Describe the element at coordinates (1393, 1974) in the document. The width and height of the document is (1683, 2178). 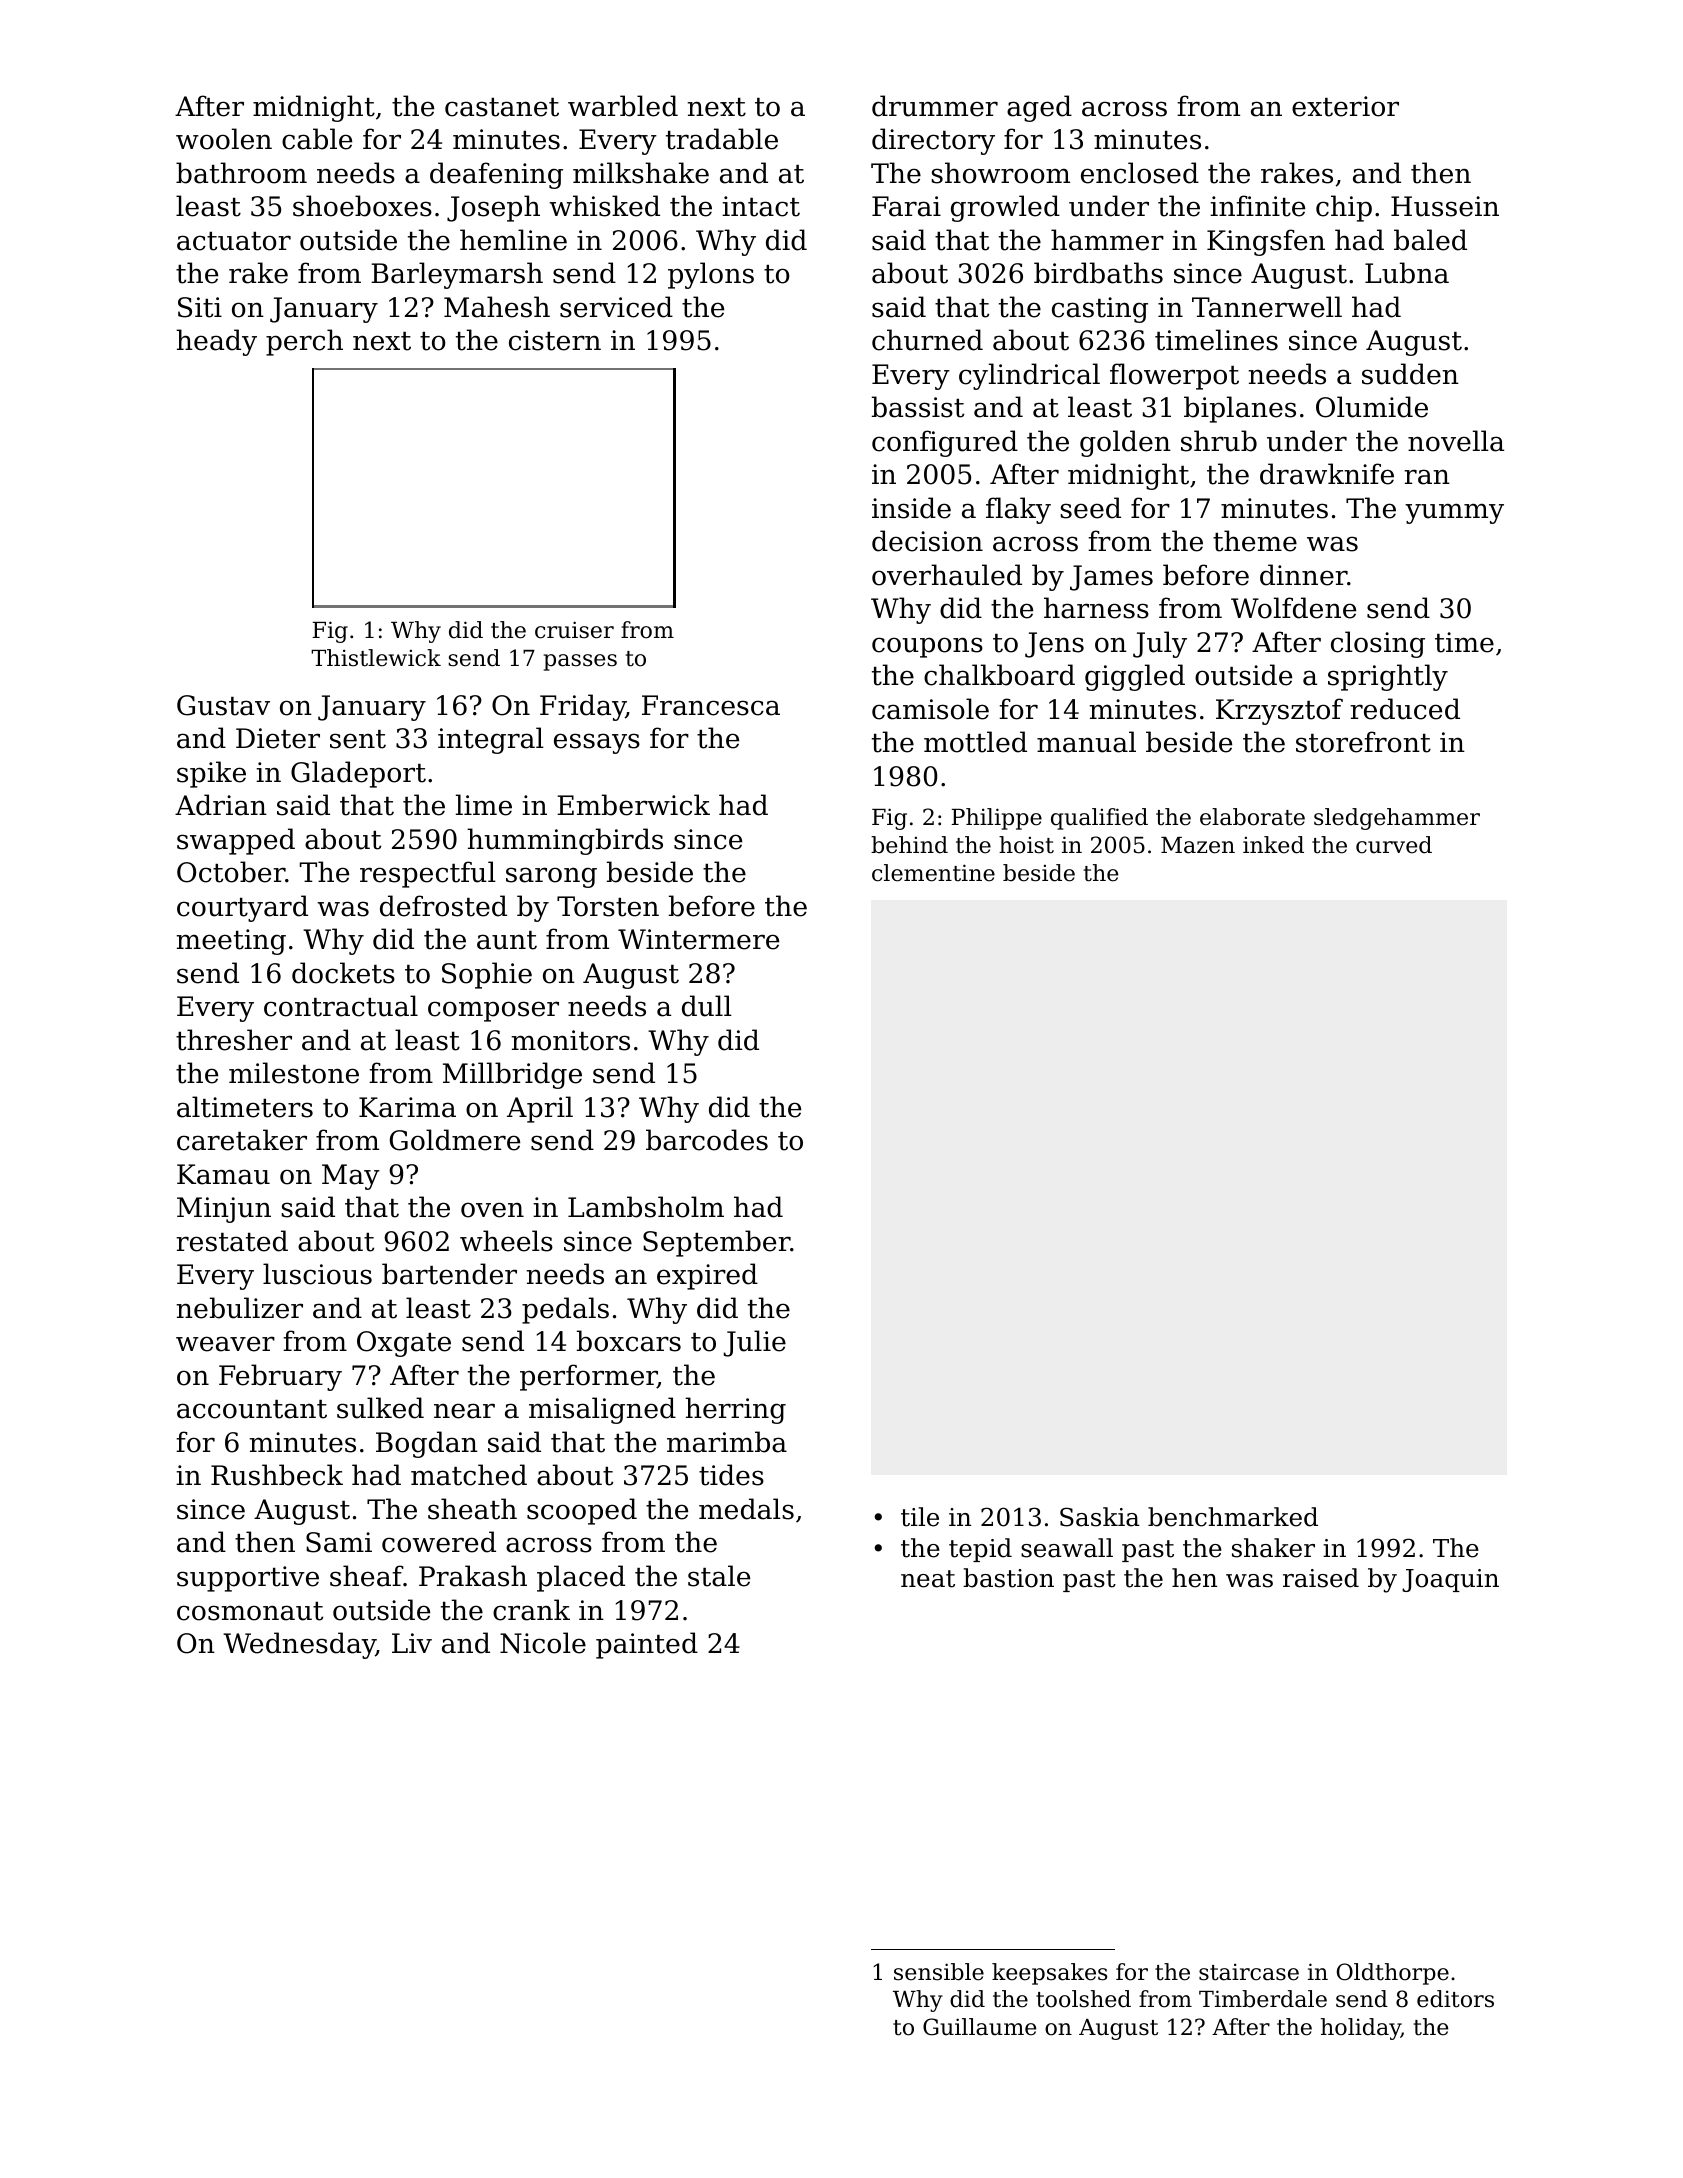
I see `Oldthorpe` at that location.
